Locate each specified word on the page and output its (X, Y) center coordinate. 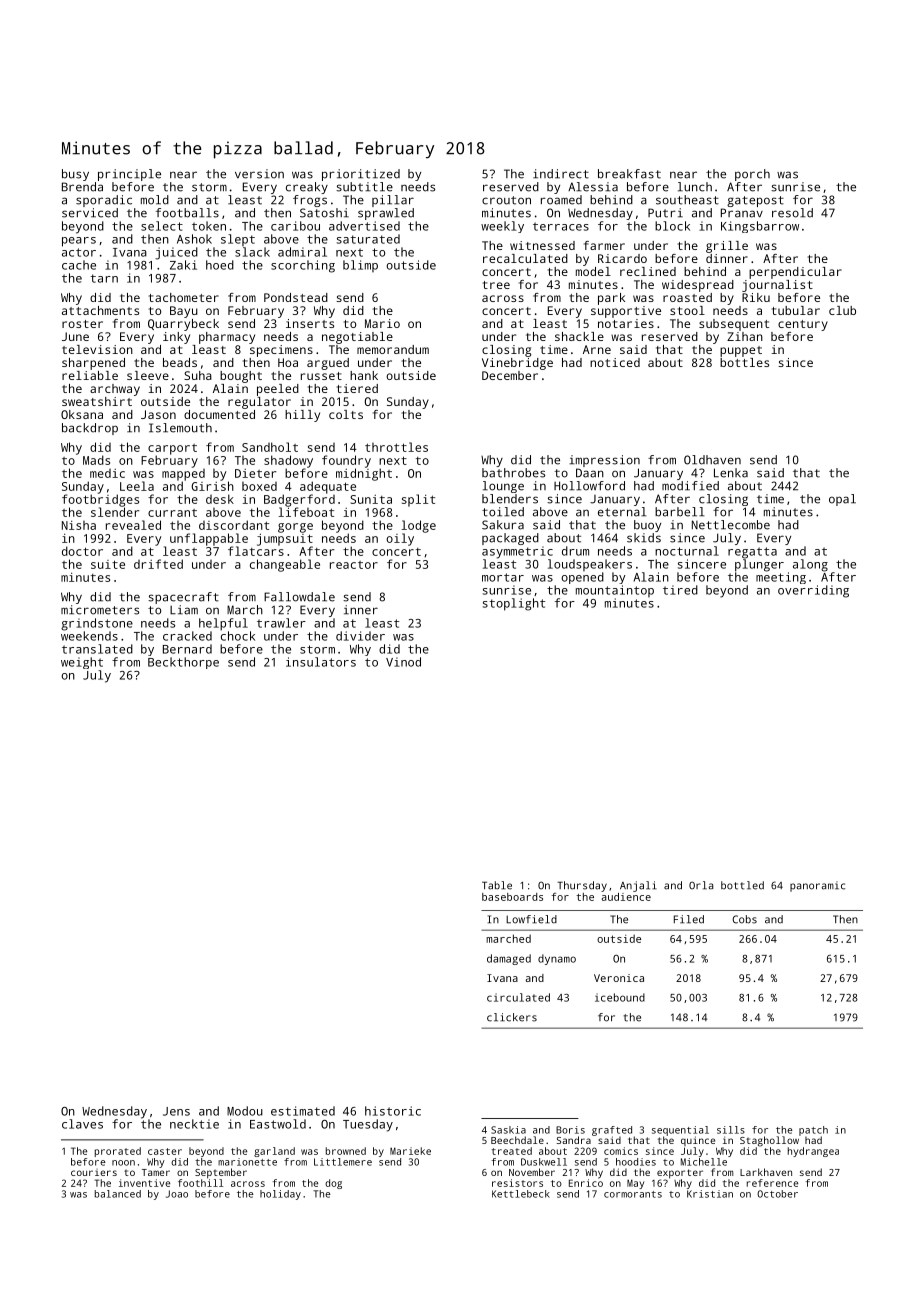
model (593, 271)
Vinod (403, 662)
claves (82, 1124)
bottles (744, 362)
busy (75, 175)
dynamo (557, 959)
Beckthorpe (183, 663)
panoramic (817, 886)
